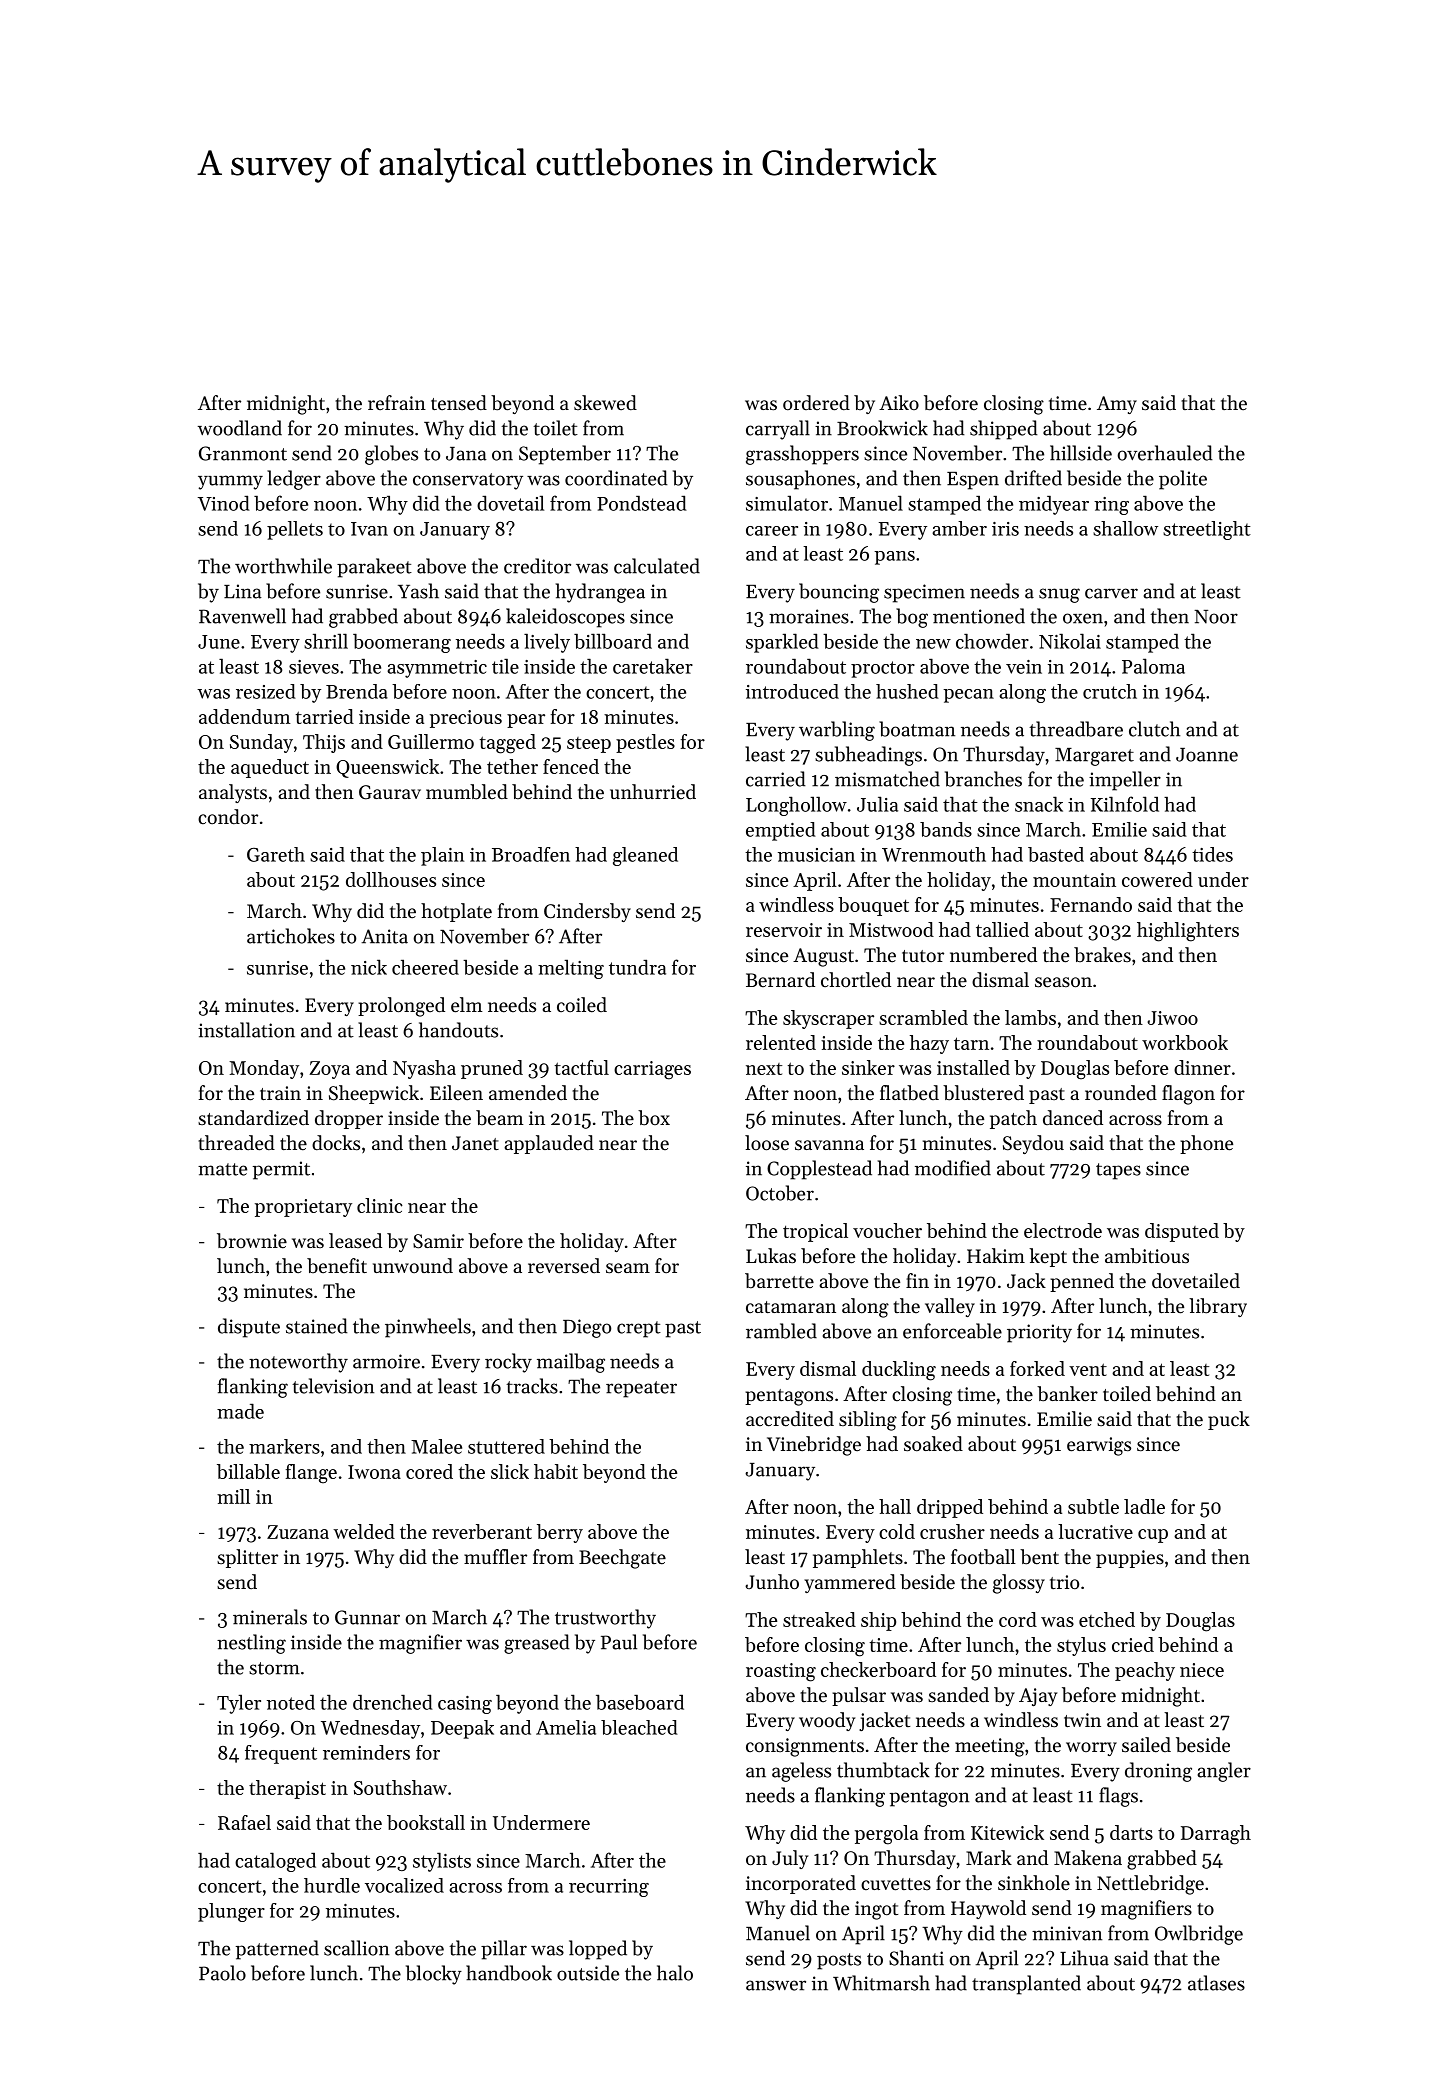  Describe the element at coordinates (790, 1419) in the image. I see `accredited` at that location.
